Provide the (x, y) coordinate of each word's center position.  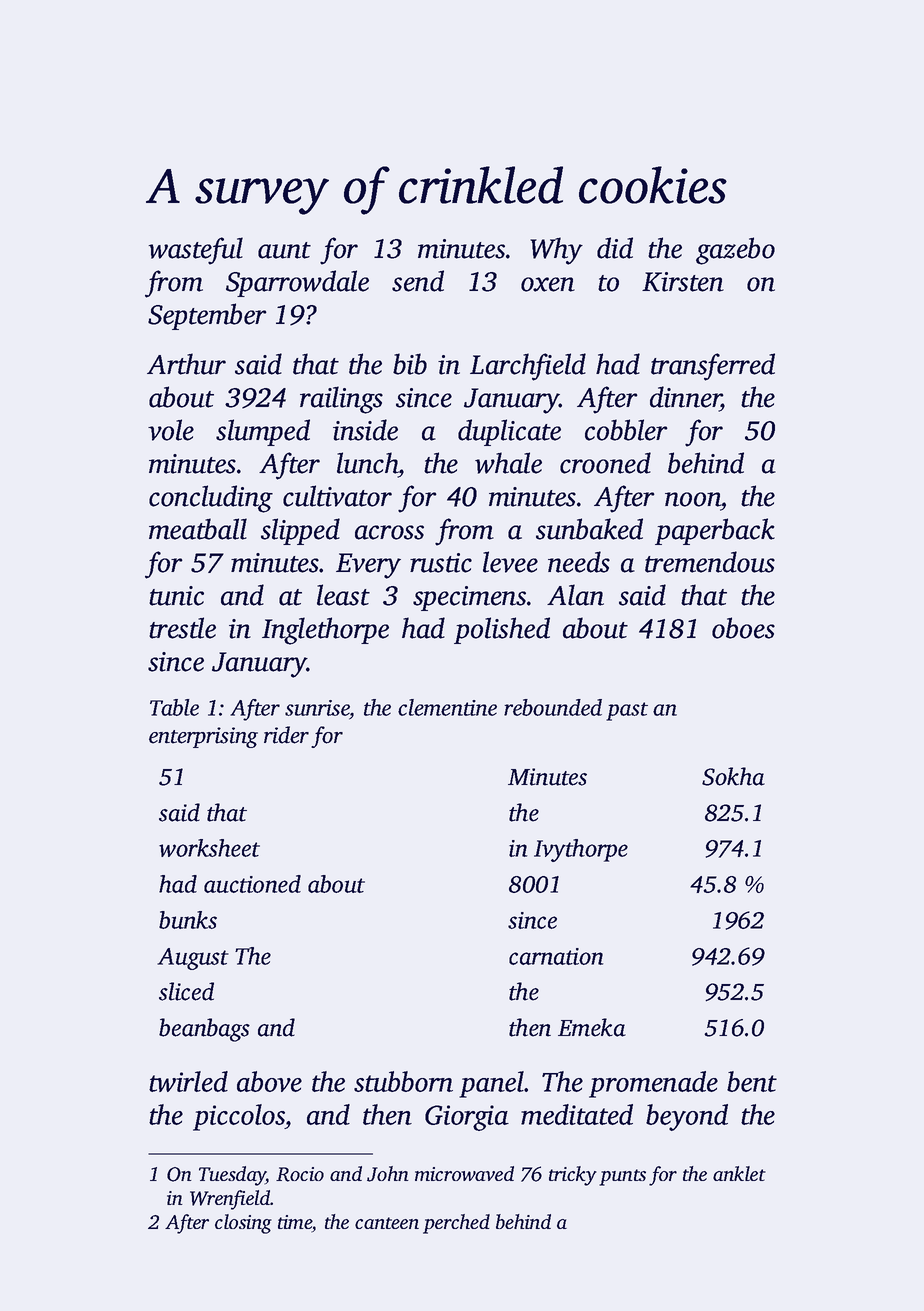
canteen (387, 1223)
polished (502, 630)
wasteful (196, 251)
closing (243, 1224)
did (615, 248)
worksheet (209, 848)
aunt (284, 250)
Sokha (733, 776)
